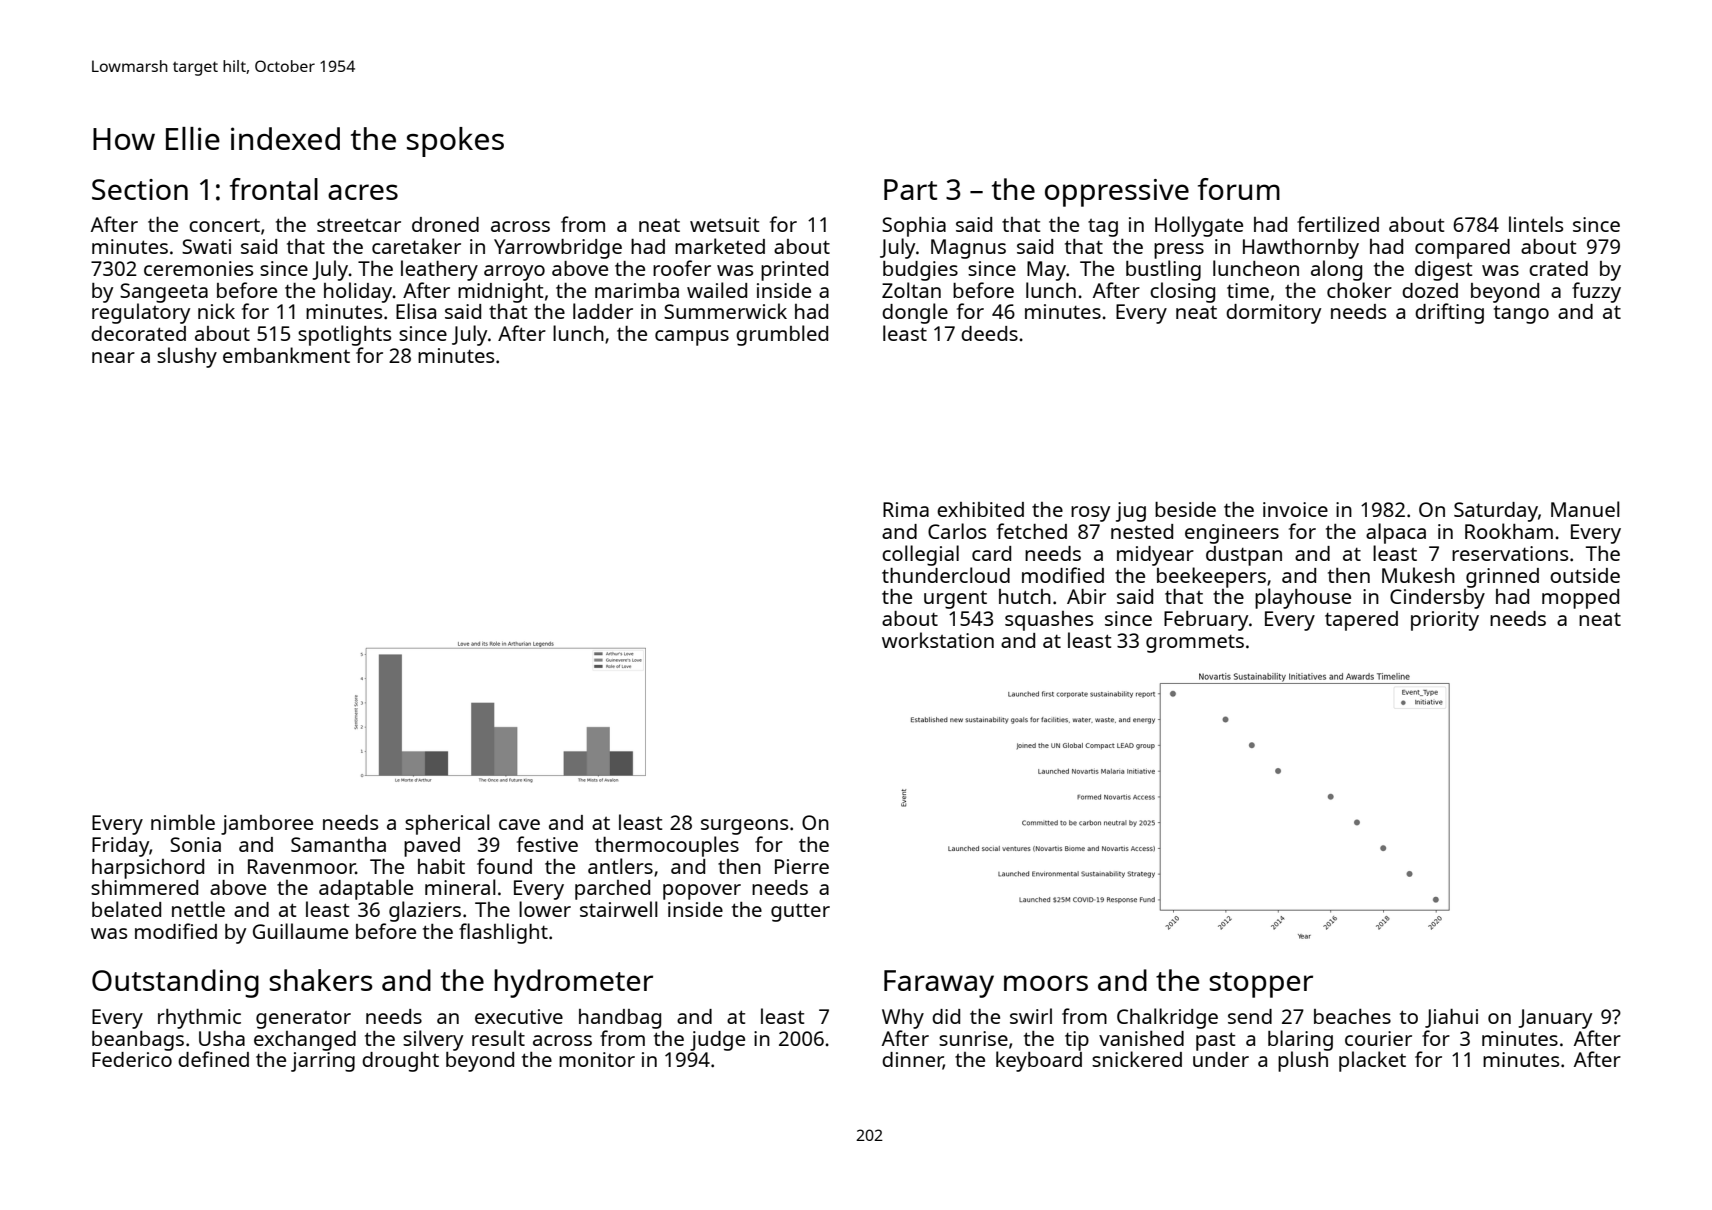  Describe the element at coordinates (187, 357) in the document. I see `slushy` at that location.
